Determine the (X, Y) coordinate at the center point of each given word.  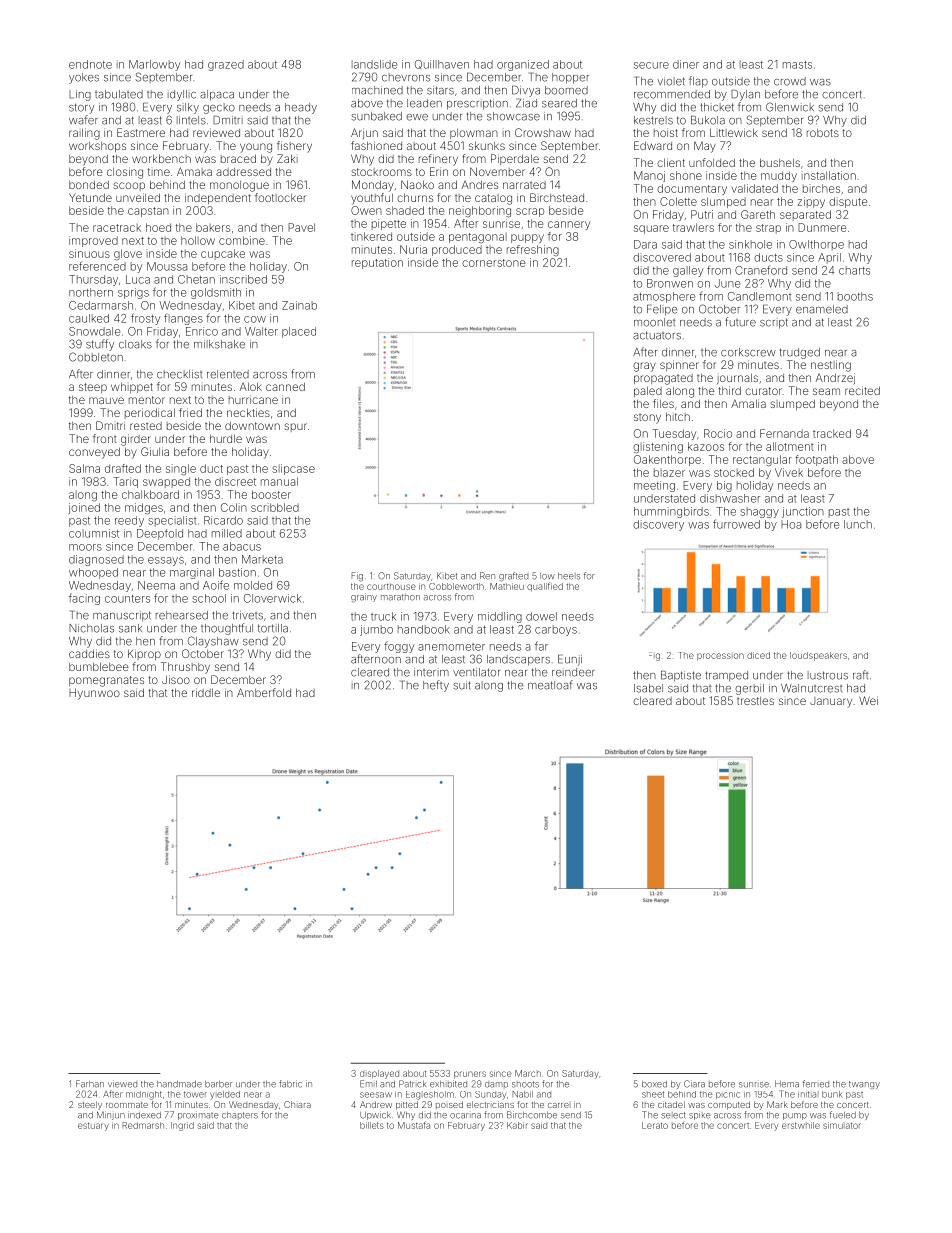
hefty (436, 686)
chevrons (406, 77)
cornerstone (493, 263)
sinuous (89, 253)
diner (686, 64)
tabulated (119, 94)
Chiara (297, 1104)
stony (647, 418)
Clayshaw (213, 642)
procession (720, 657)
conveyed (94, 453)
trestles (755, 701)
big (724, 486)
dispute (848, 202)
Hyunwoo (94, 694)
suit (462, 685)
